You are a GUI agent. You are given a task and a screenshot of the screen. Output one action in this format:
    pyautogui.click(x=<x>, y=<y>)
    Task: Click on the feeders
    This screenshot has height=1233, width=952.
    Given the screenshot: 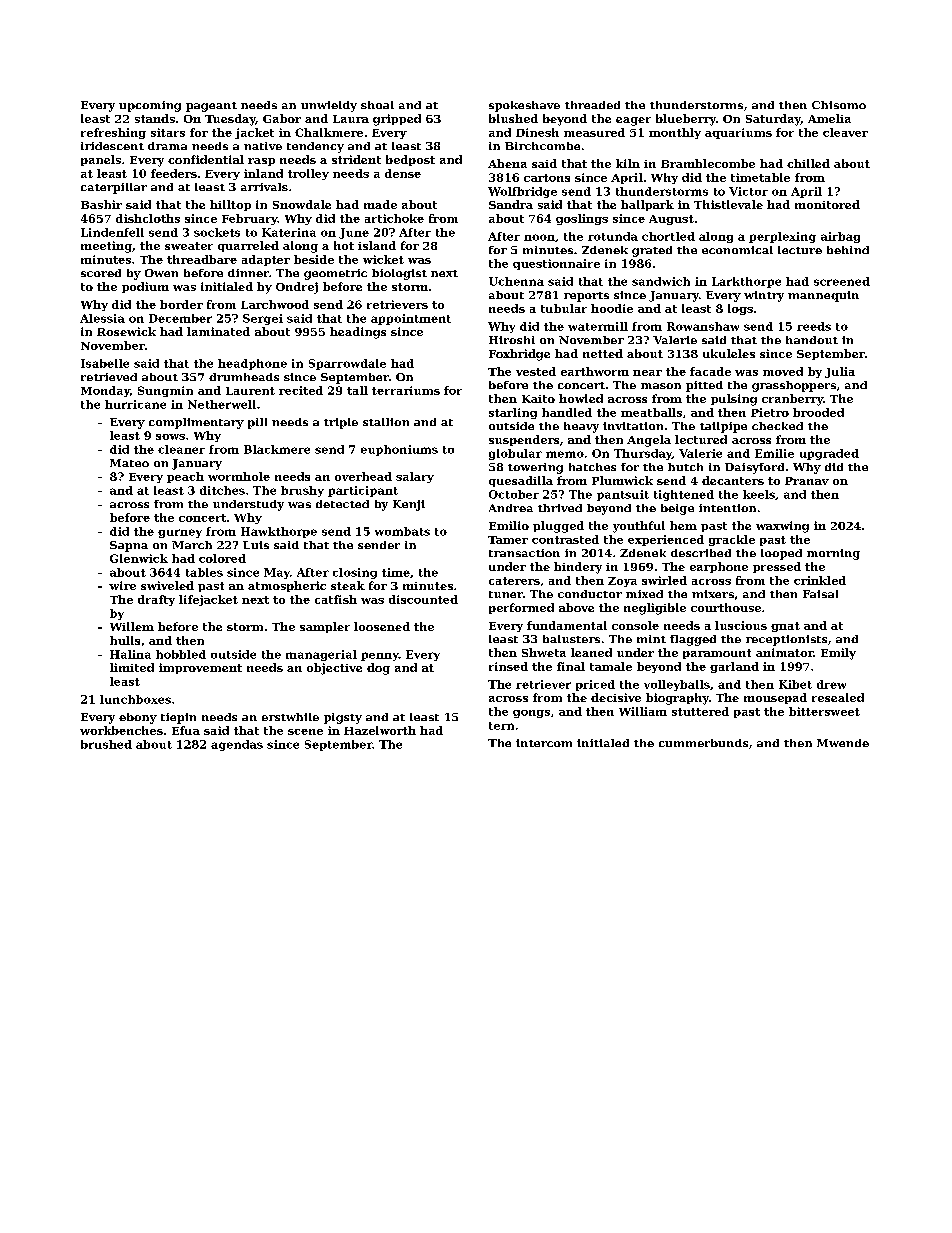 What is the action you would take?
    pyautogui.click(x=174, y=173)
